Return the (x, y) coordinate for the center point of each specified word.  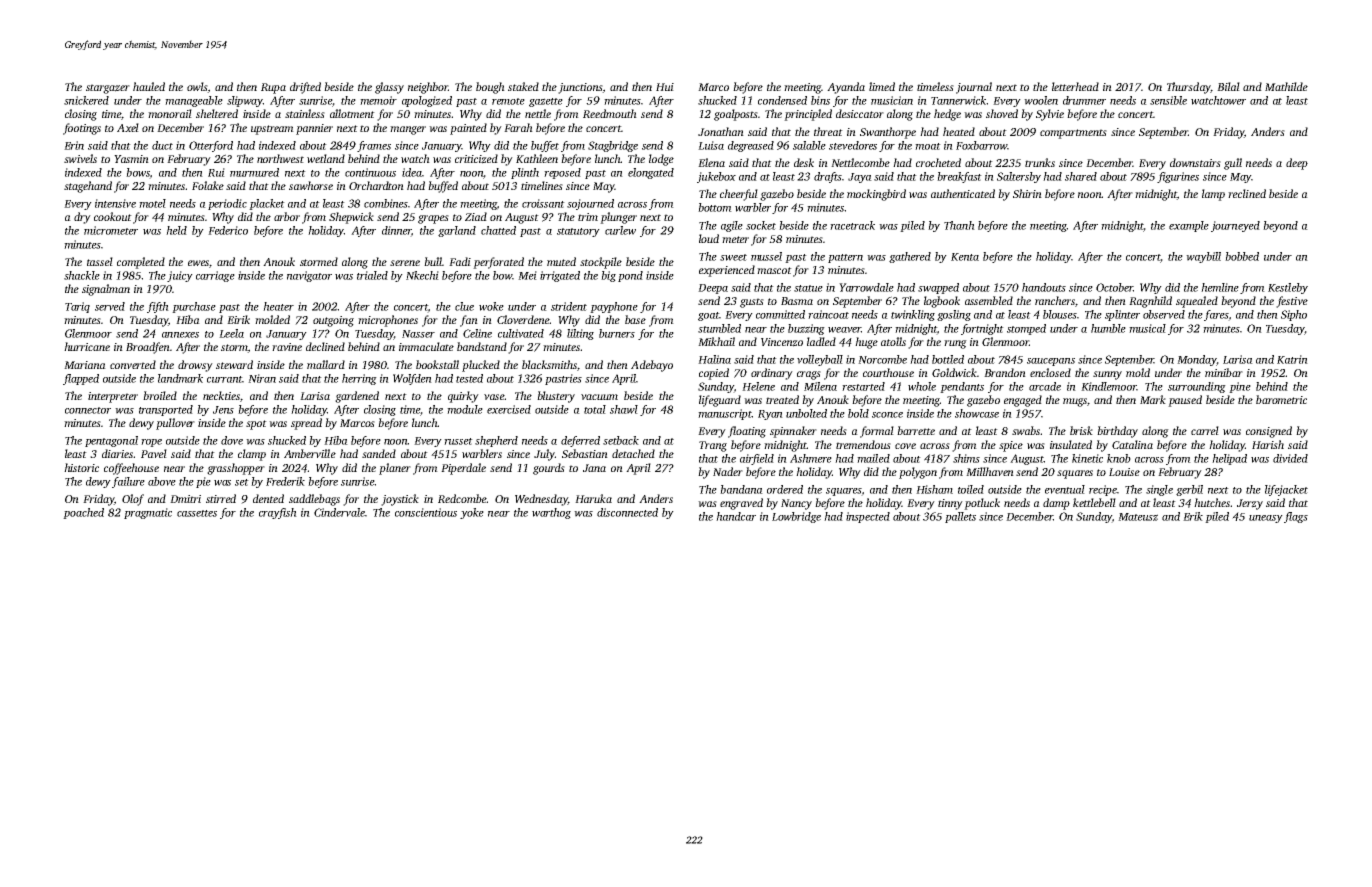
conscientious (426, 512)
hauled (149, 86)
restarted (863, 386)
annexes (180, 335)
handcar (736, 516)
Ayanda (846, 88)
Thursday (1188, 88)
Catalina (1132, 444)
